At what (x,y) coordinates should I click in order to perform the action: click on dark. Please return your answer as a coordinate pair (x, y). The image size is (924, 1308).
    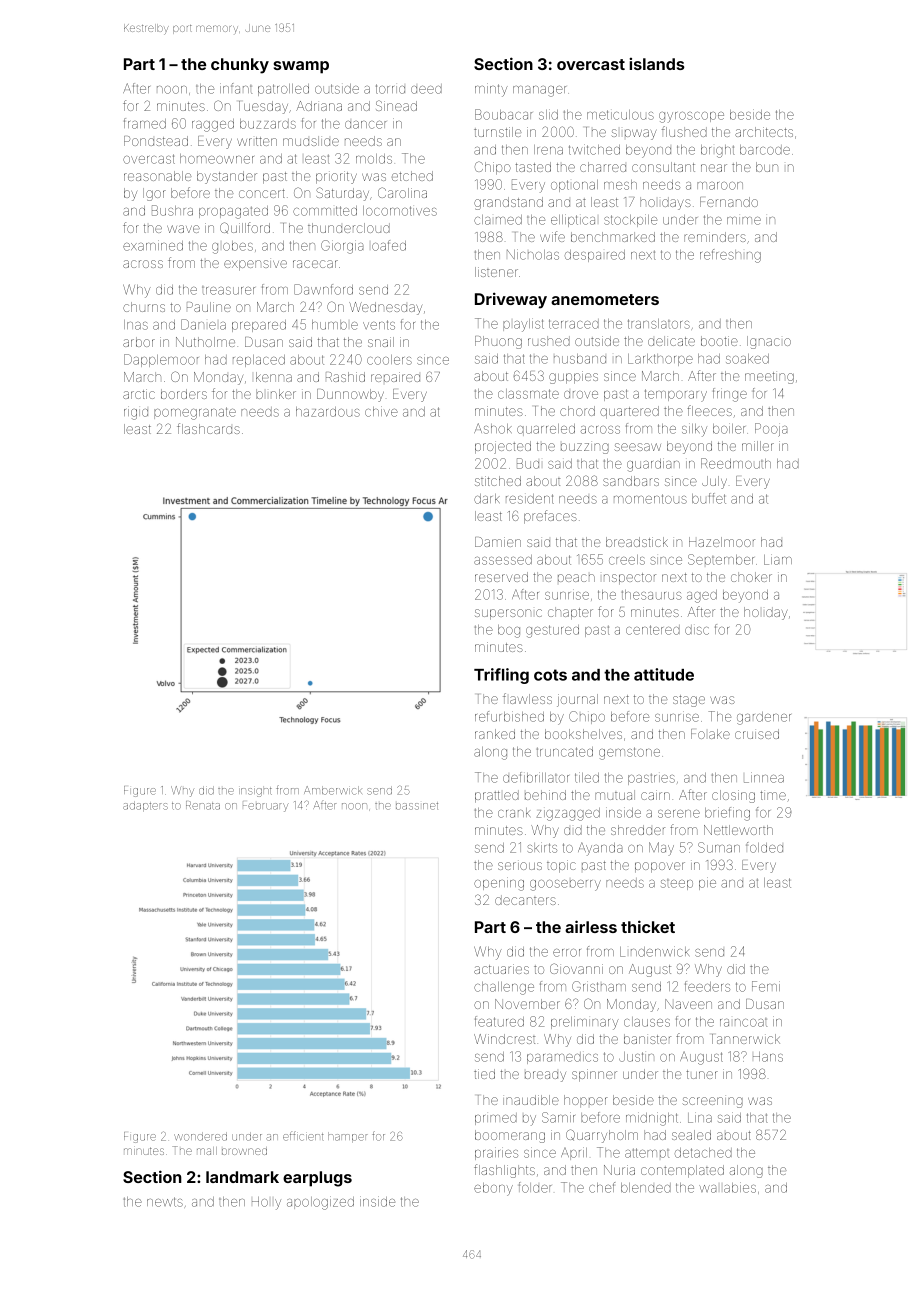
    Looking at the image, I should click on (487, 499).
